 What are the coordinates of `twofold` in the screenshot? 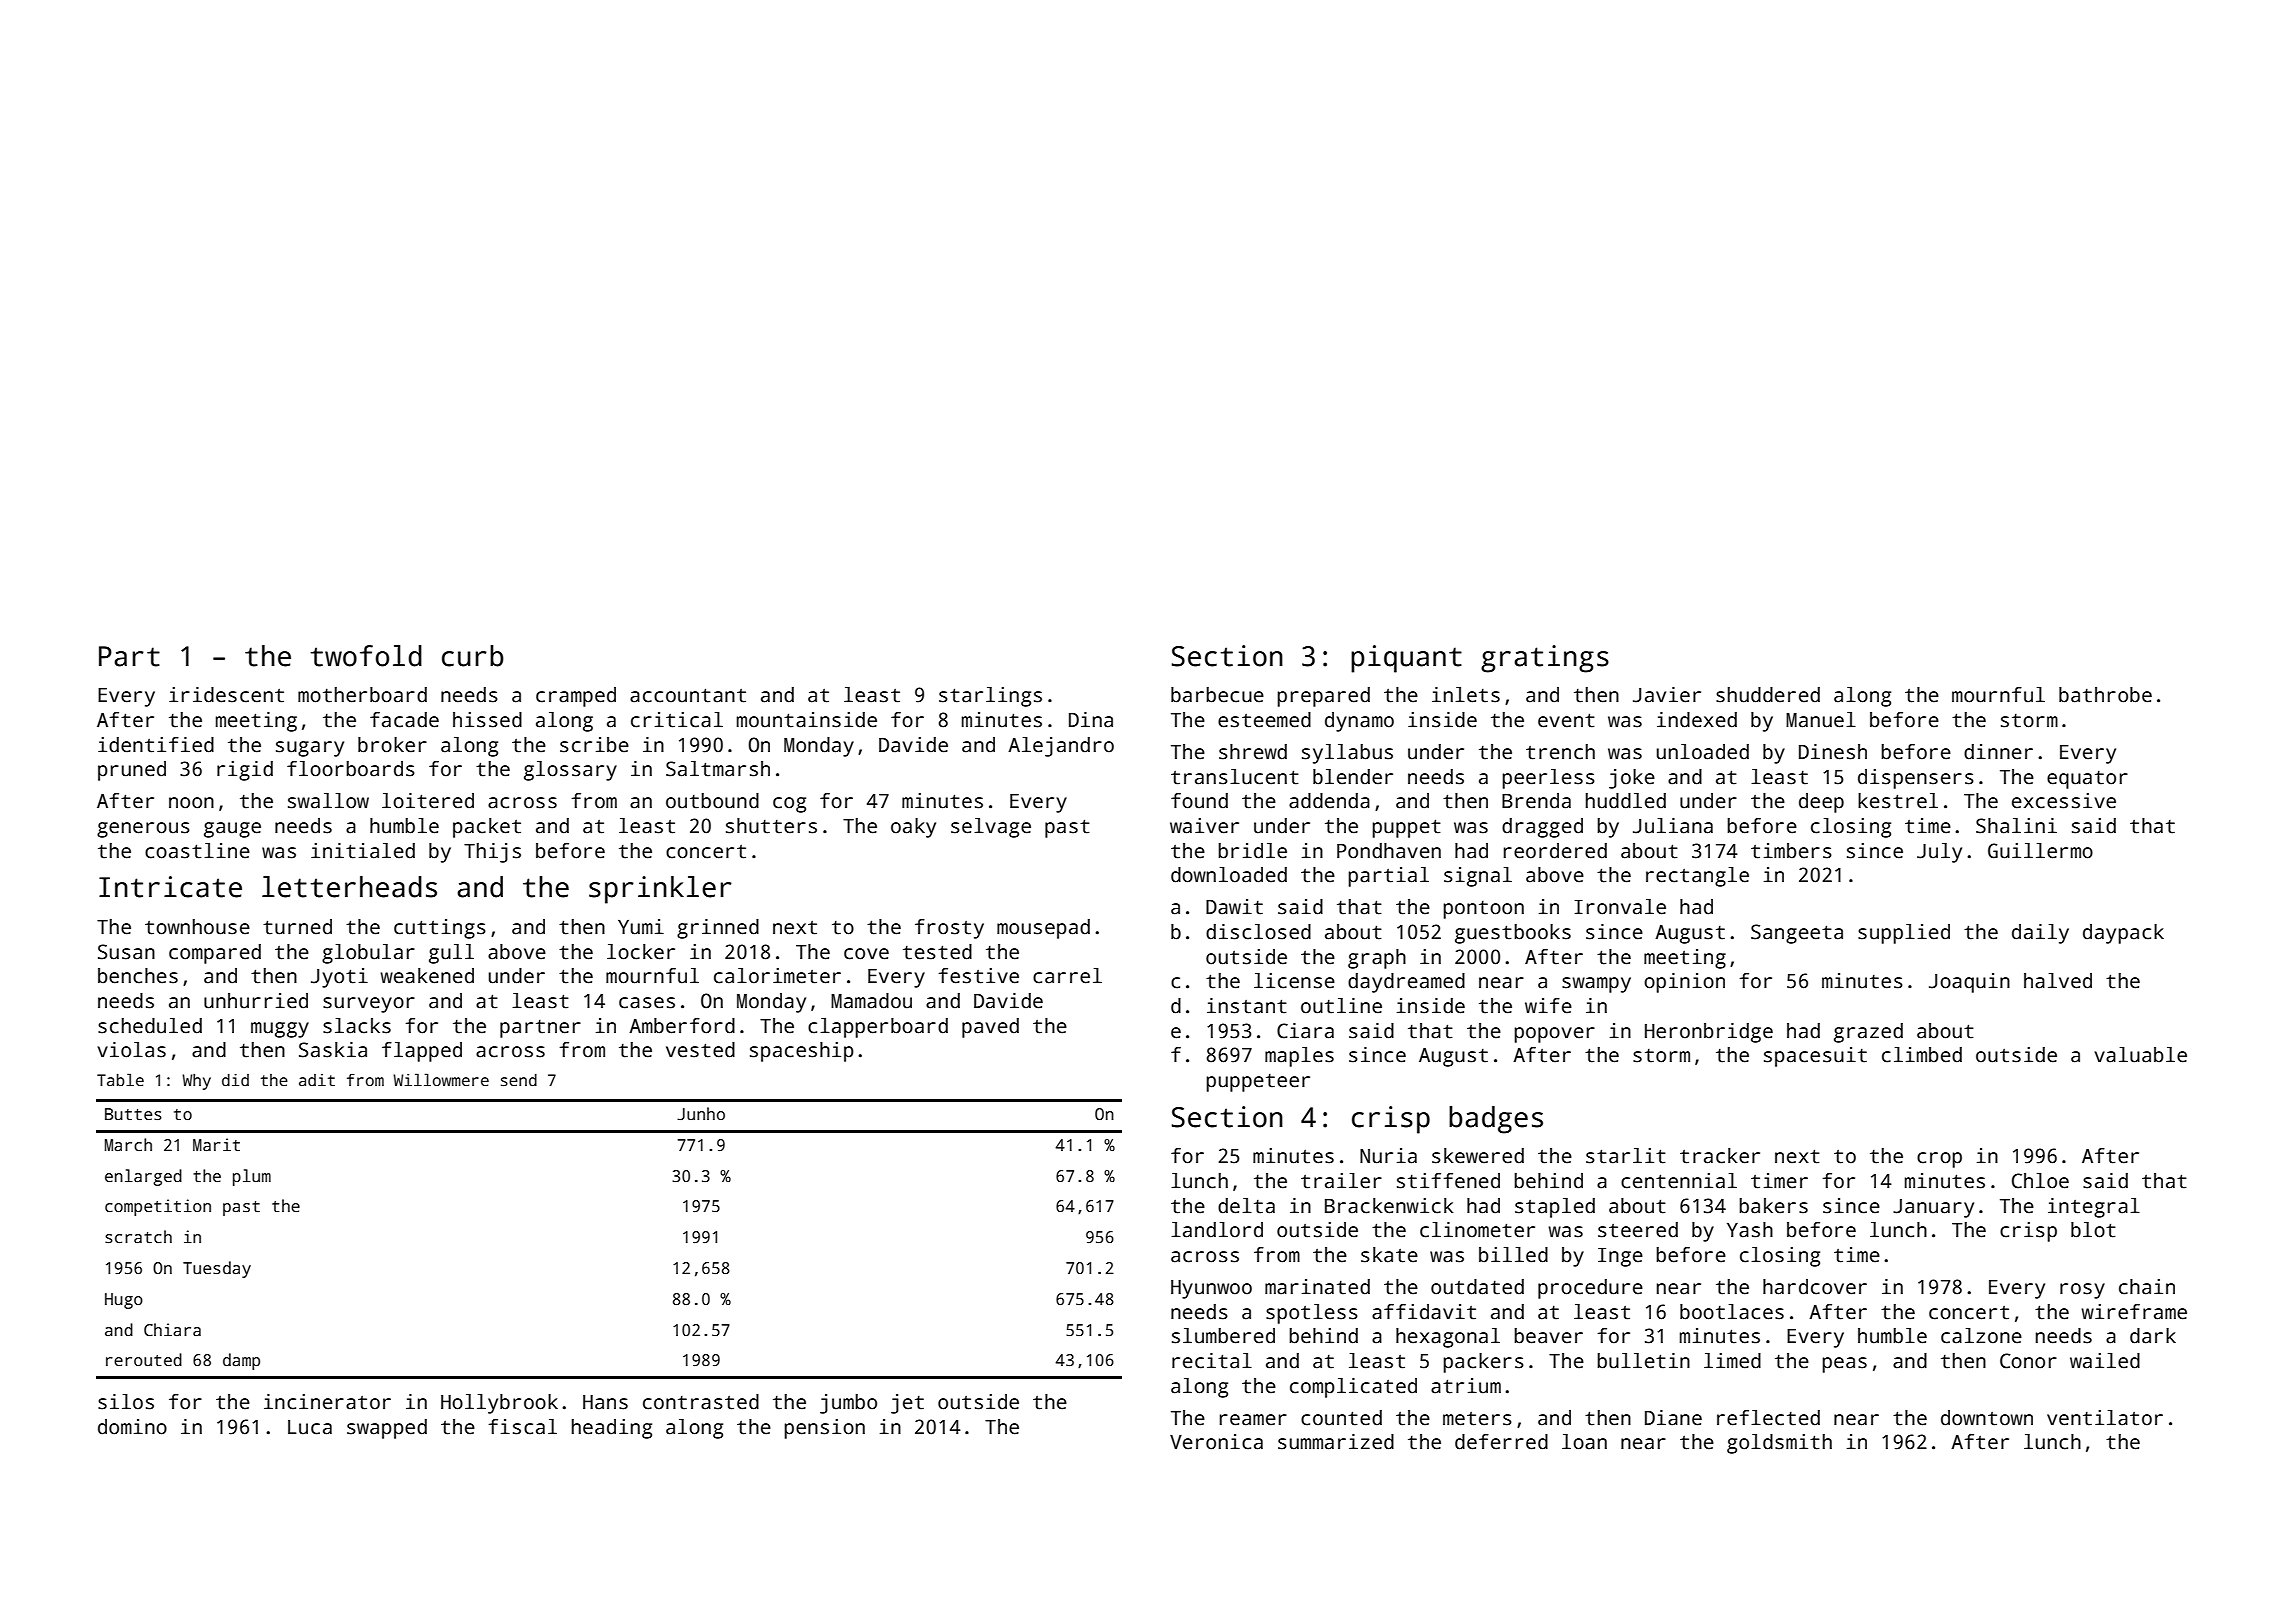 It's located at (366, 656).
